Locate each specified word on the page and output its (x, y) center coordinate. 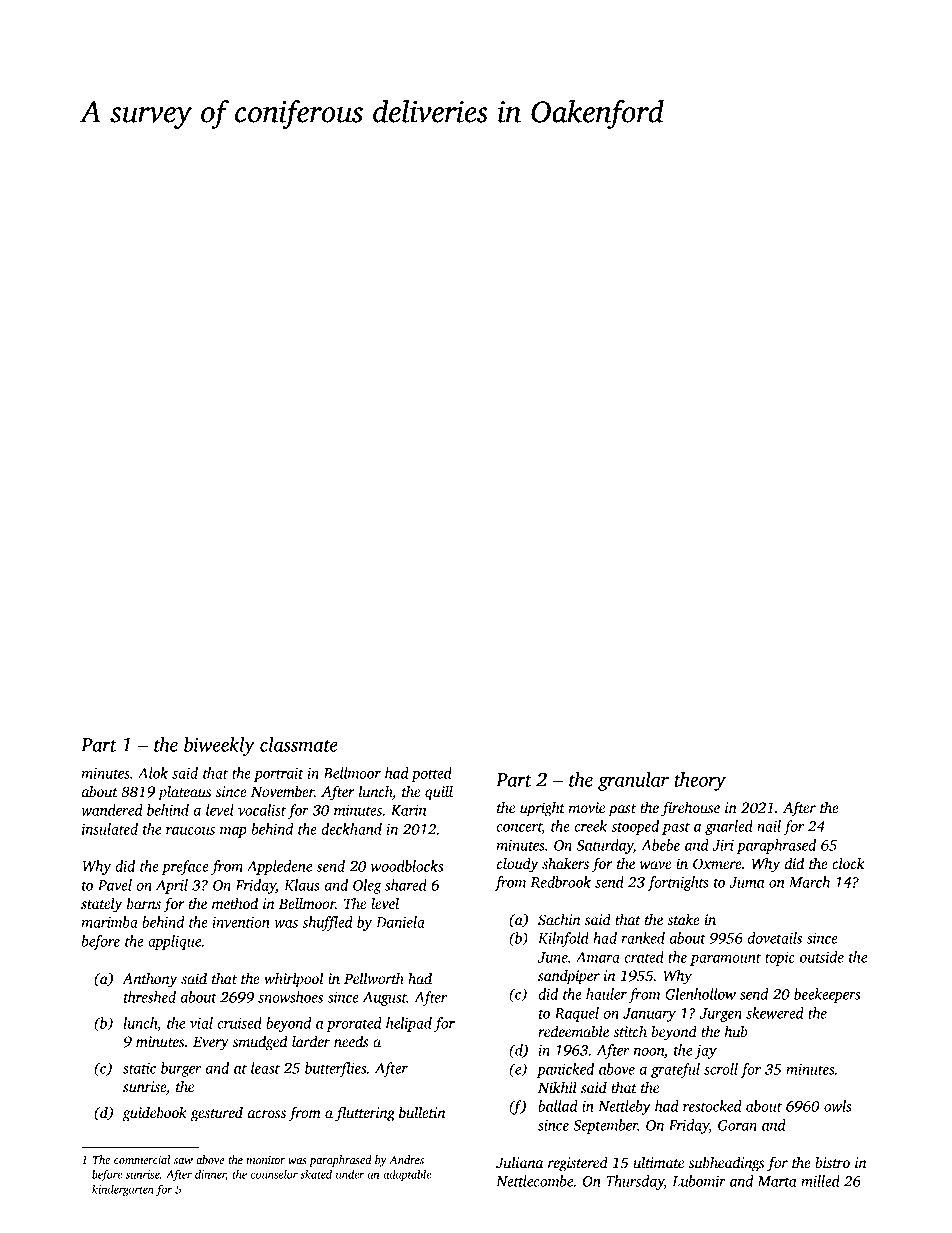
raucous (190, 831)
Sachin (559, 919)
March (809, 882)
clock (848, 863)
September (605, 1126)
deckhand (351, 829)
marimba (110, 922)
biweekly (219, 746)
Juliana (519, 1162)
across (267, 1114)
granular (633, 781)
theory (700, 781)
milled (820, 1181)
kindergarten (123, 1190)
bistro (832, 1162)
